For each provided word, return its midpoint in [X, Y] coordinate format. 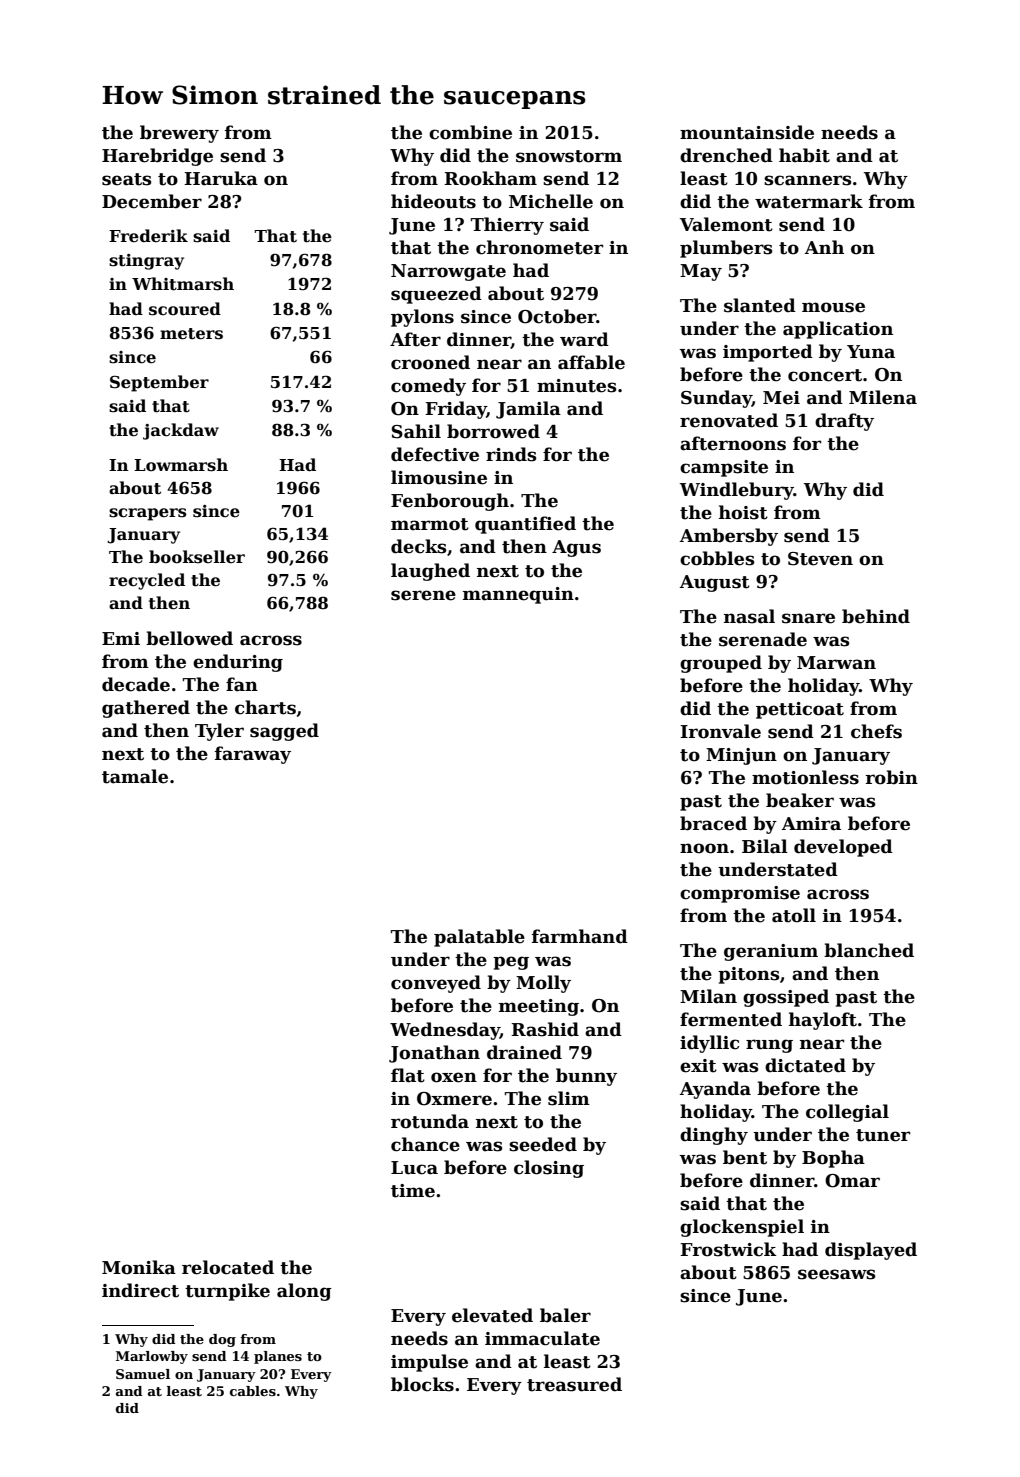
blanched [869, 950]
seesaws [836, 1274]
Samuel [143, 1374]
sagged [284, 732]
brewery [179, 134]
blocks [422, 1384]
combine [470, 132]
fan [242, 684]
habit [804, 155]
